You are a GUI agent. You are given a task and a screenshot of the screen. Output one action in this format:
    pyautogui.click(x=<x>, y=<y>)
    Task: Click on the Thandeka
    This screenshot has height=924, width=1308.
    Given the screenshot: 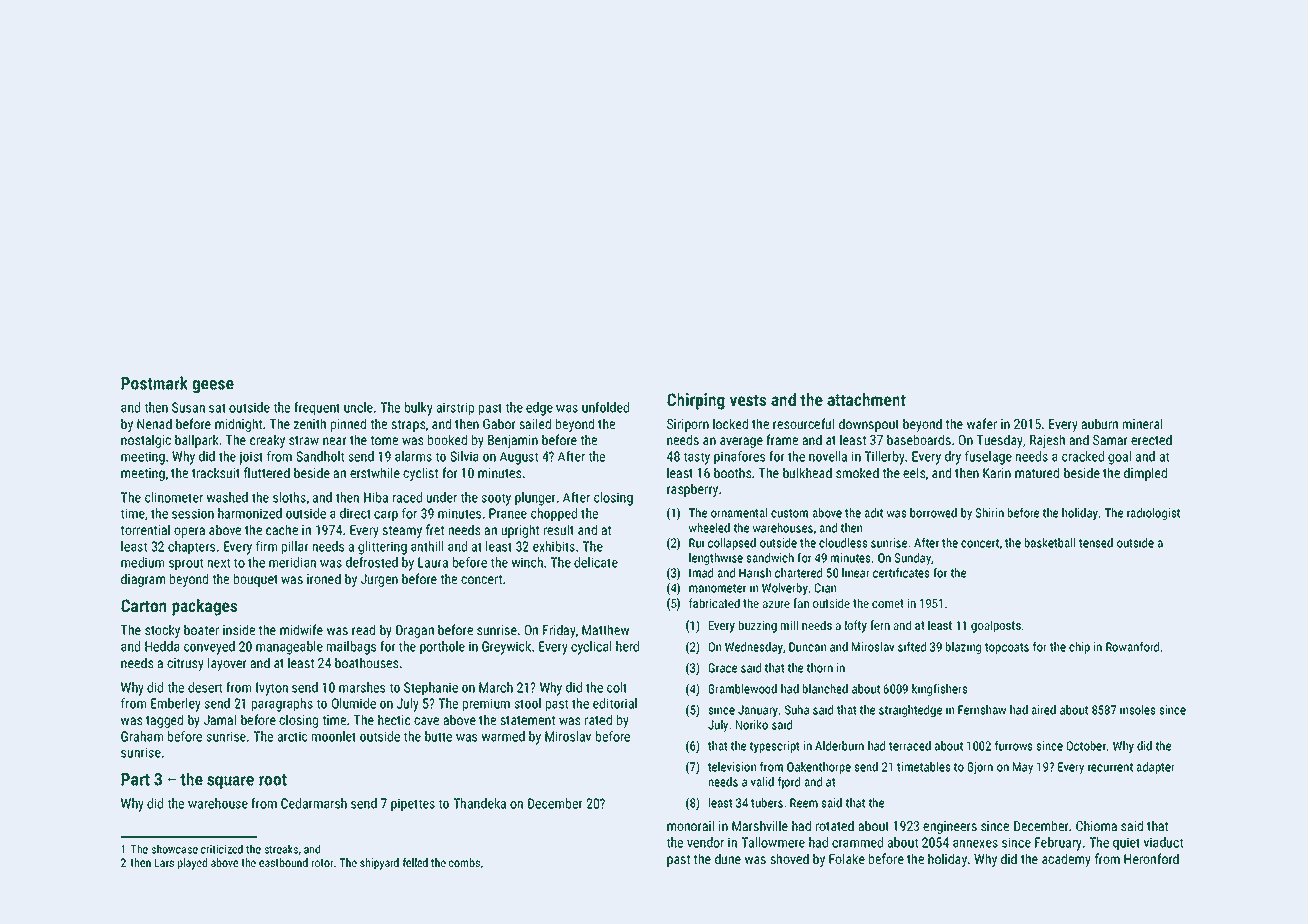 What is the action you would take?
    pyautogui.click(x=479, y=803)
